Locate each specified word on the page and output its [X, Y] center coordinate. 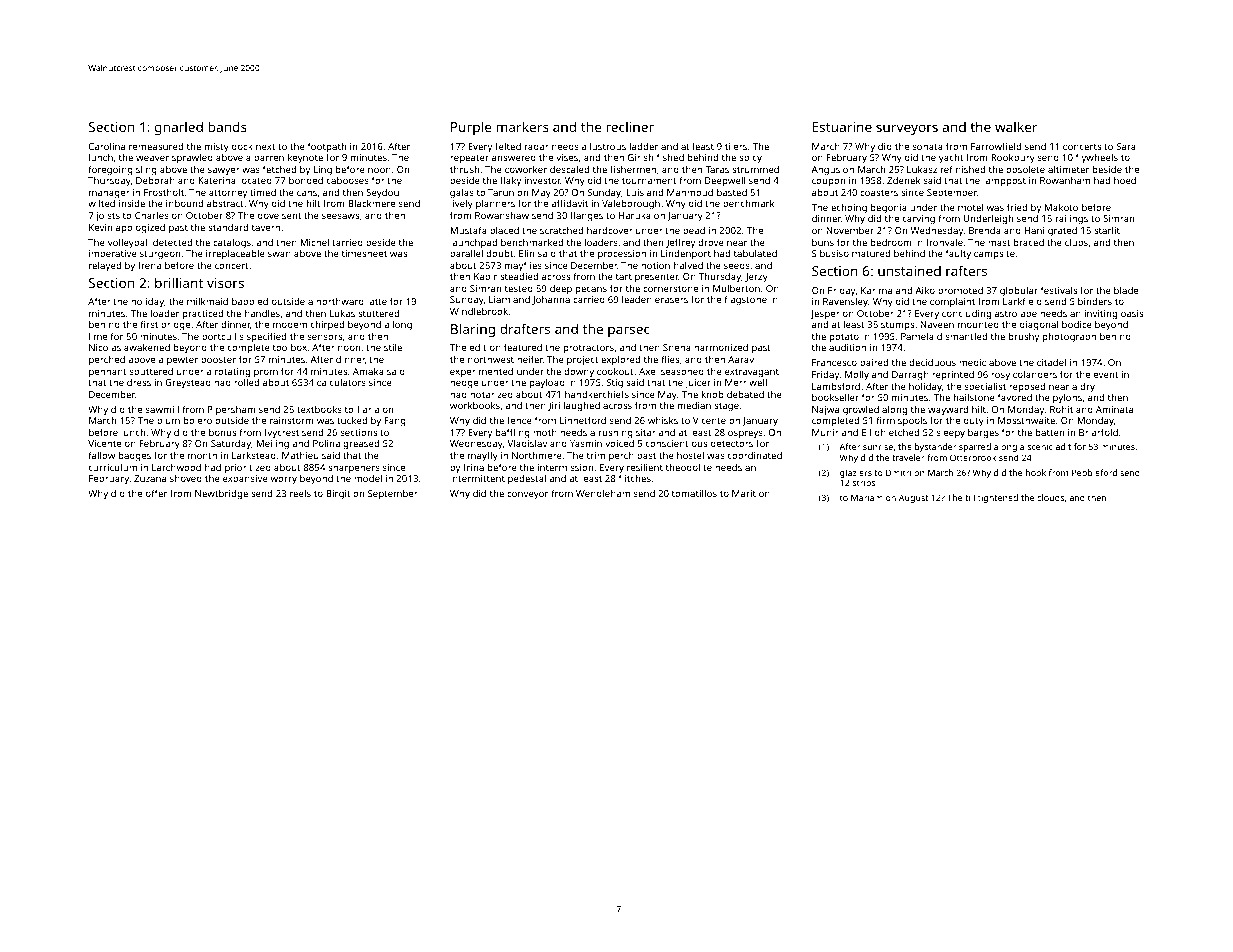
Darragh [910, 375]
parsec [629, 331]
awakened [147, 347]
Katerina [217, 180]
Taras [717, 169]
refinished [963, 169]
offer [156, 493]
